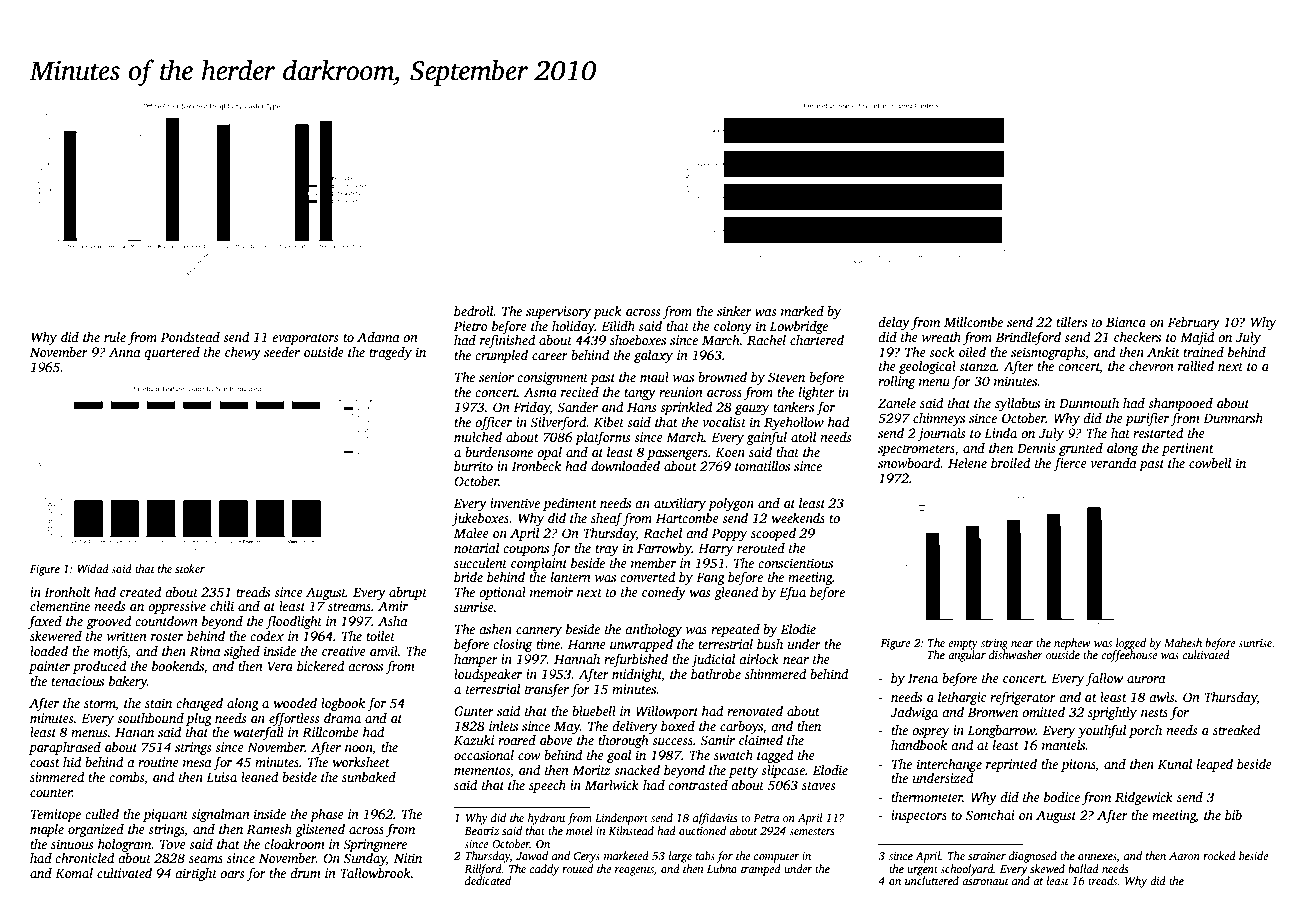 Image resolution: width=1308 pixels, height=924 pixels. What do you see at coordinates (1072, 644) in the screenshot?
I see `nephew` at bounding box center [1072, 644].
